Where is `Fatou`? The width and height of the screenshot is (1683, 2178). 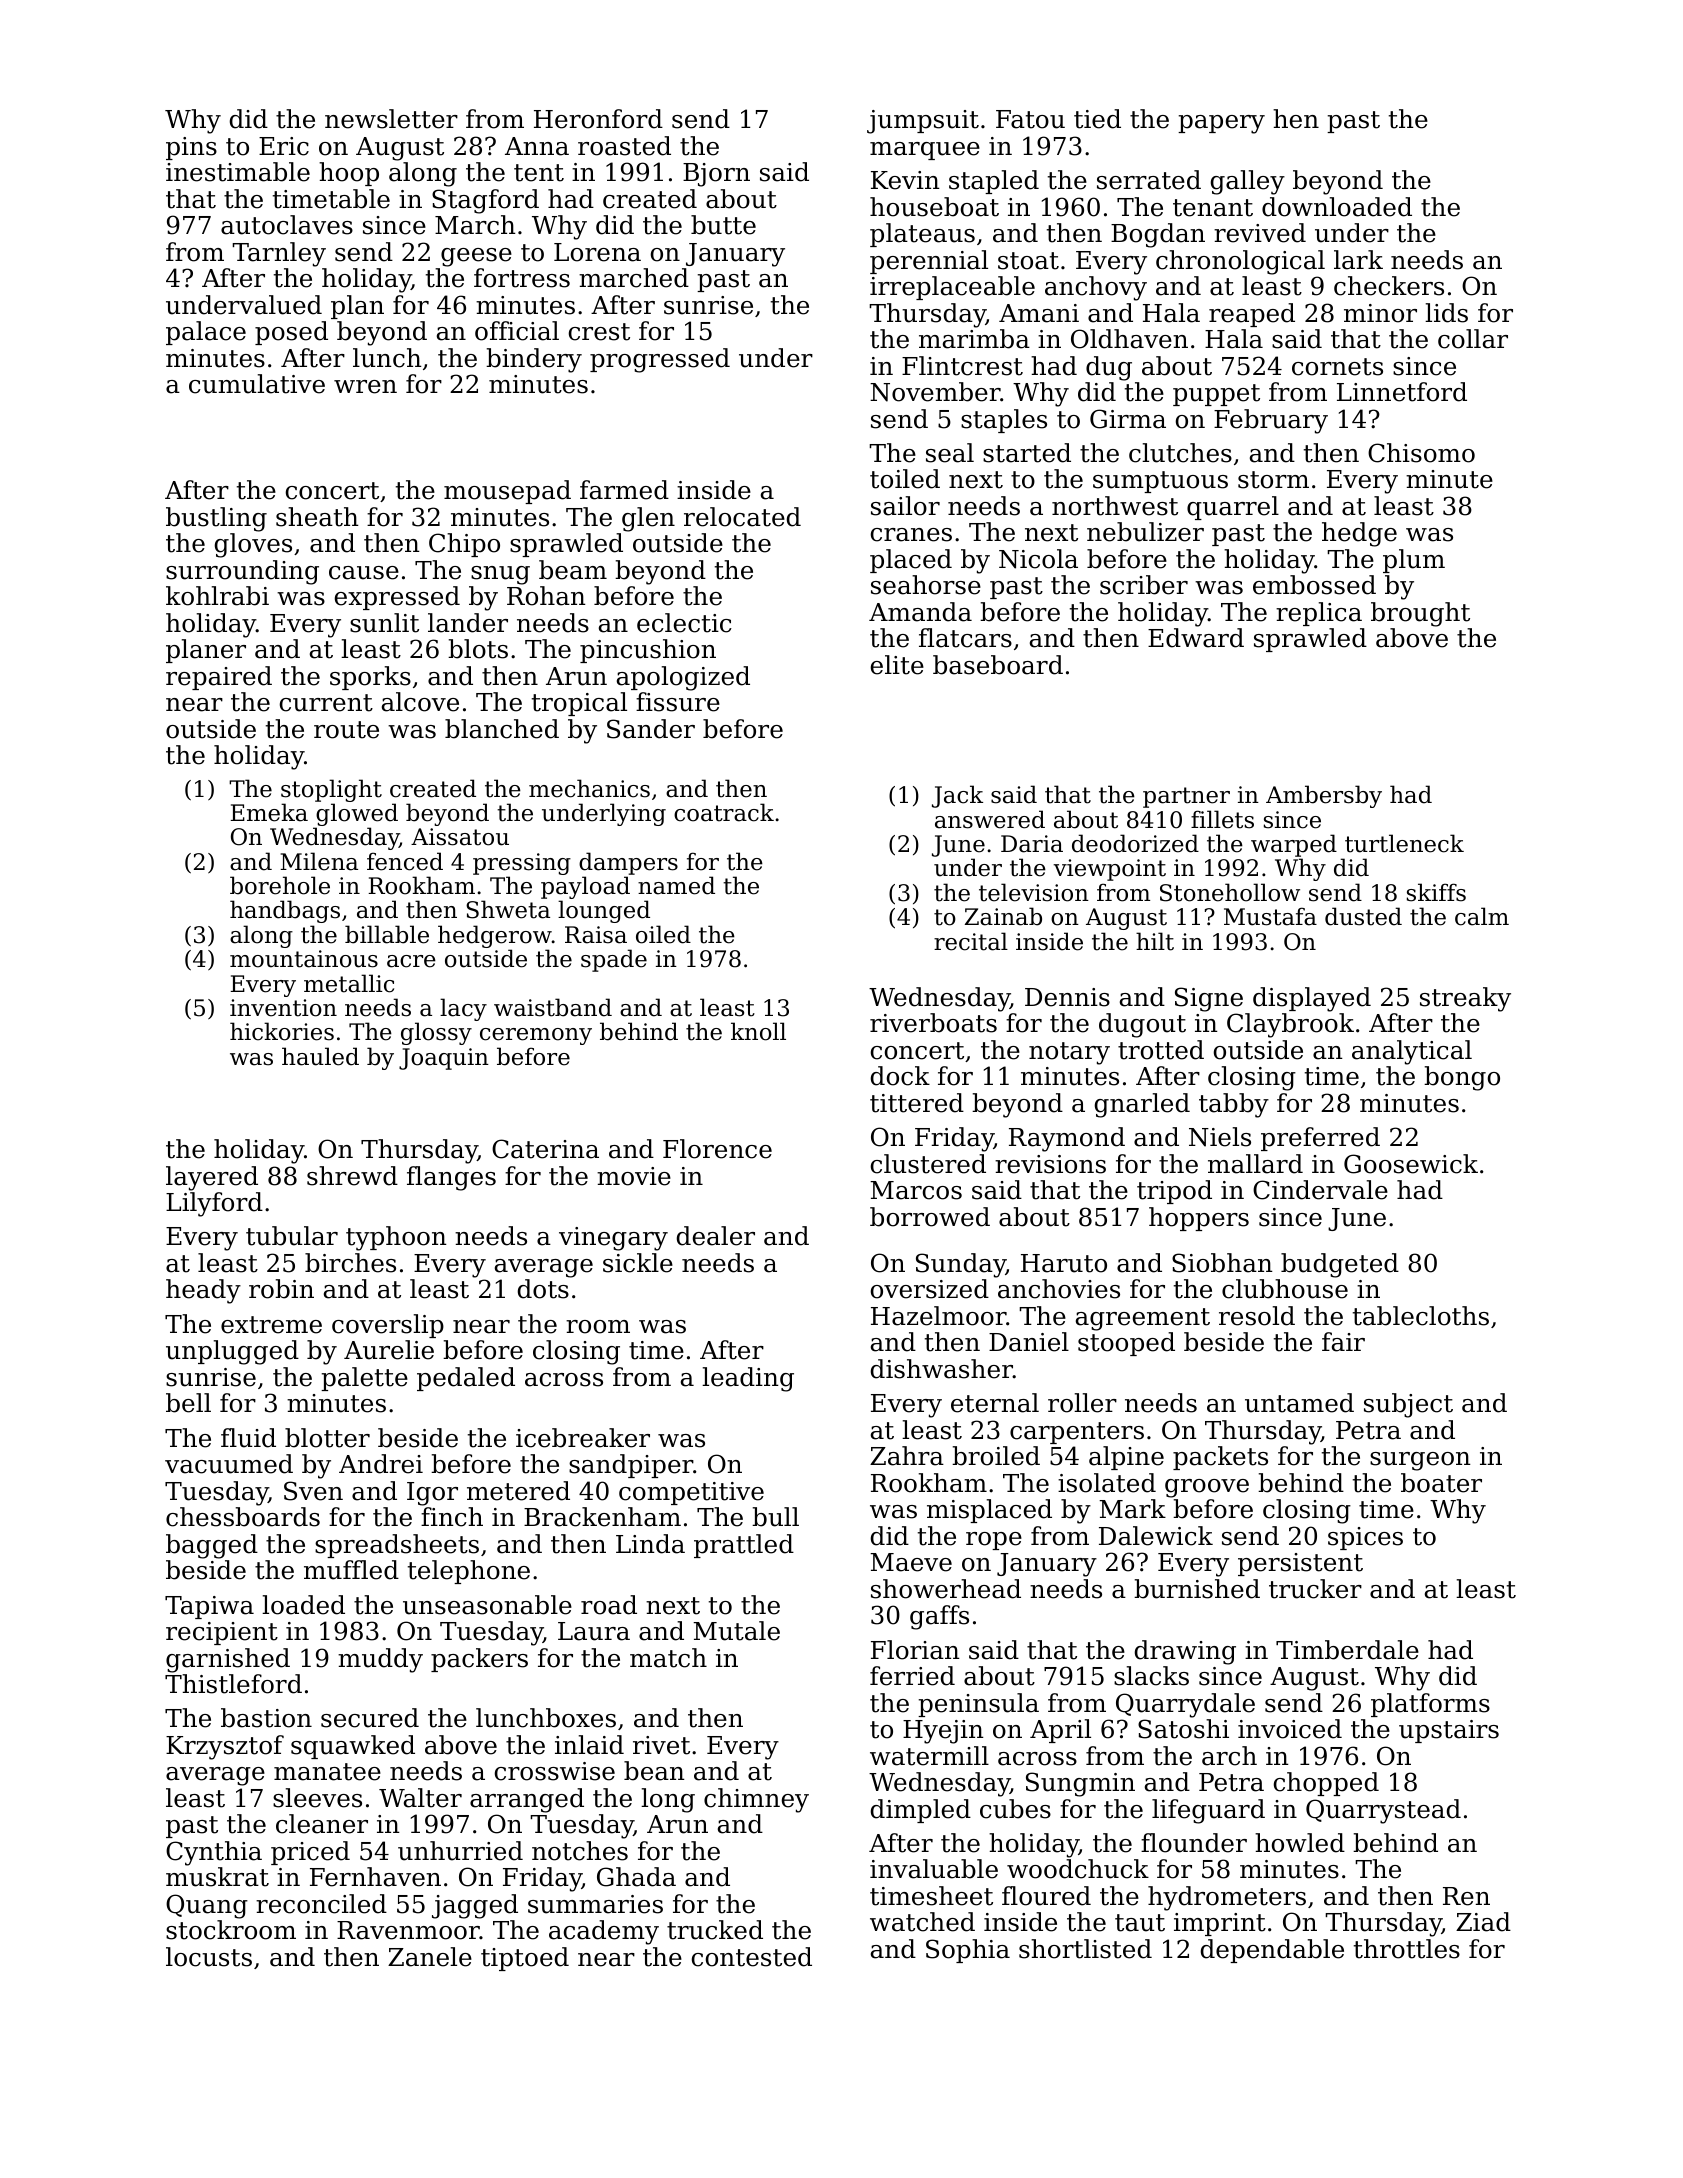 Fatou is located at coordinates (1030, 119).
